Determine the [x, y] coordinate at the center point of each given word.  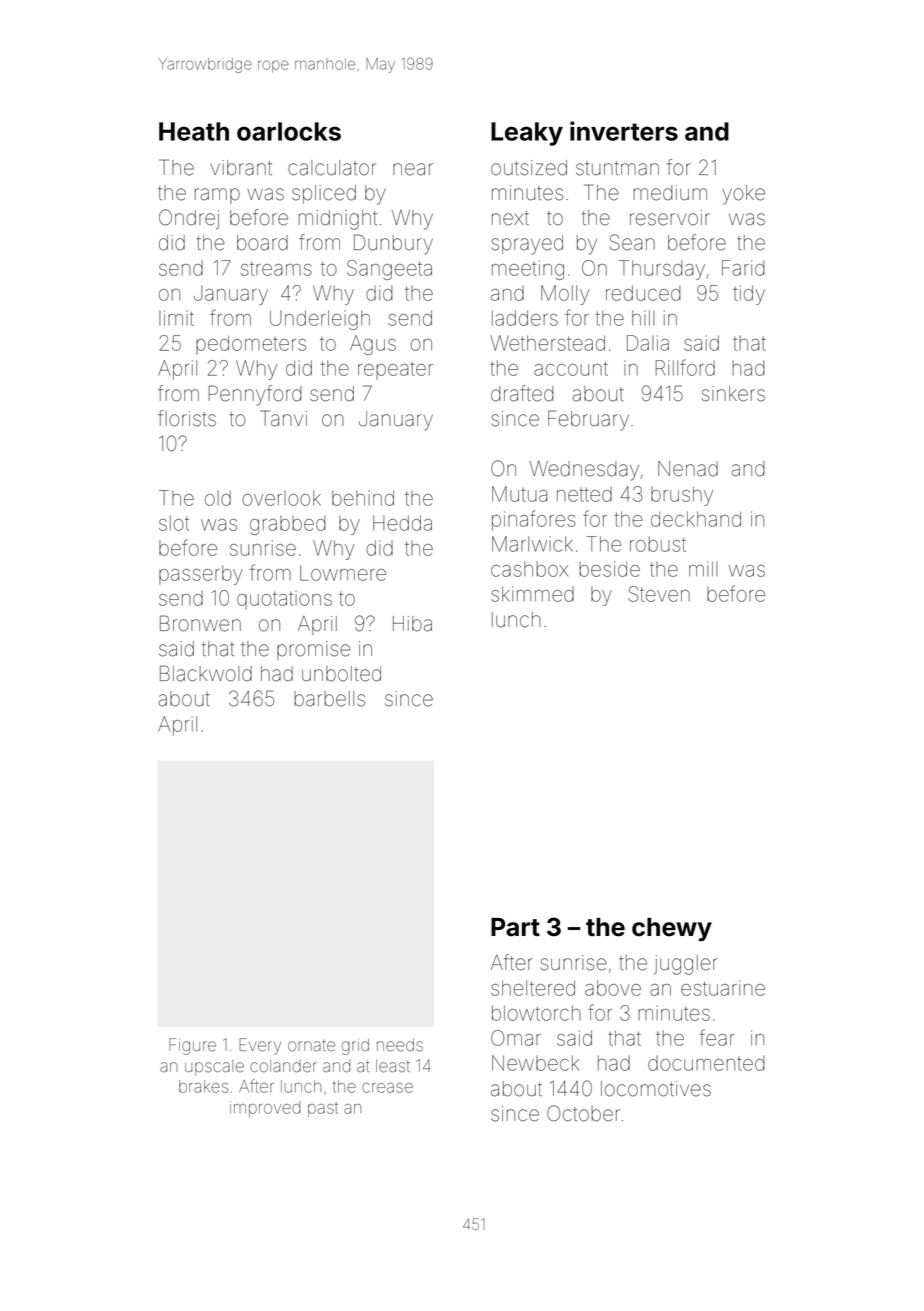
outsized [529, 168]
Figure [192, 1046]
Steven [659, 594]
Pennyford [255, 395]
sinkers [733, 394]
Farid [743, 268]
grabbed [288, 525]
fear [716, 1037]
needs [400, 1045]
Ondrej [189, 219]
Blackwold [206, 673]
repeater [395, 371]
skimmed [532, 594]
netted [584, 494]
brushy [682, 496]
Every [260, 1046]
